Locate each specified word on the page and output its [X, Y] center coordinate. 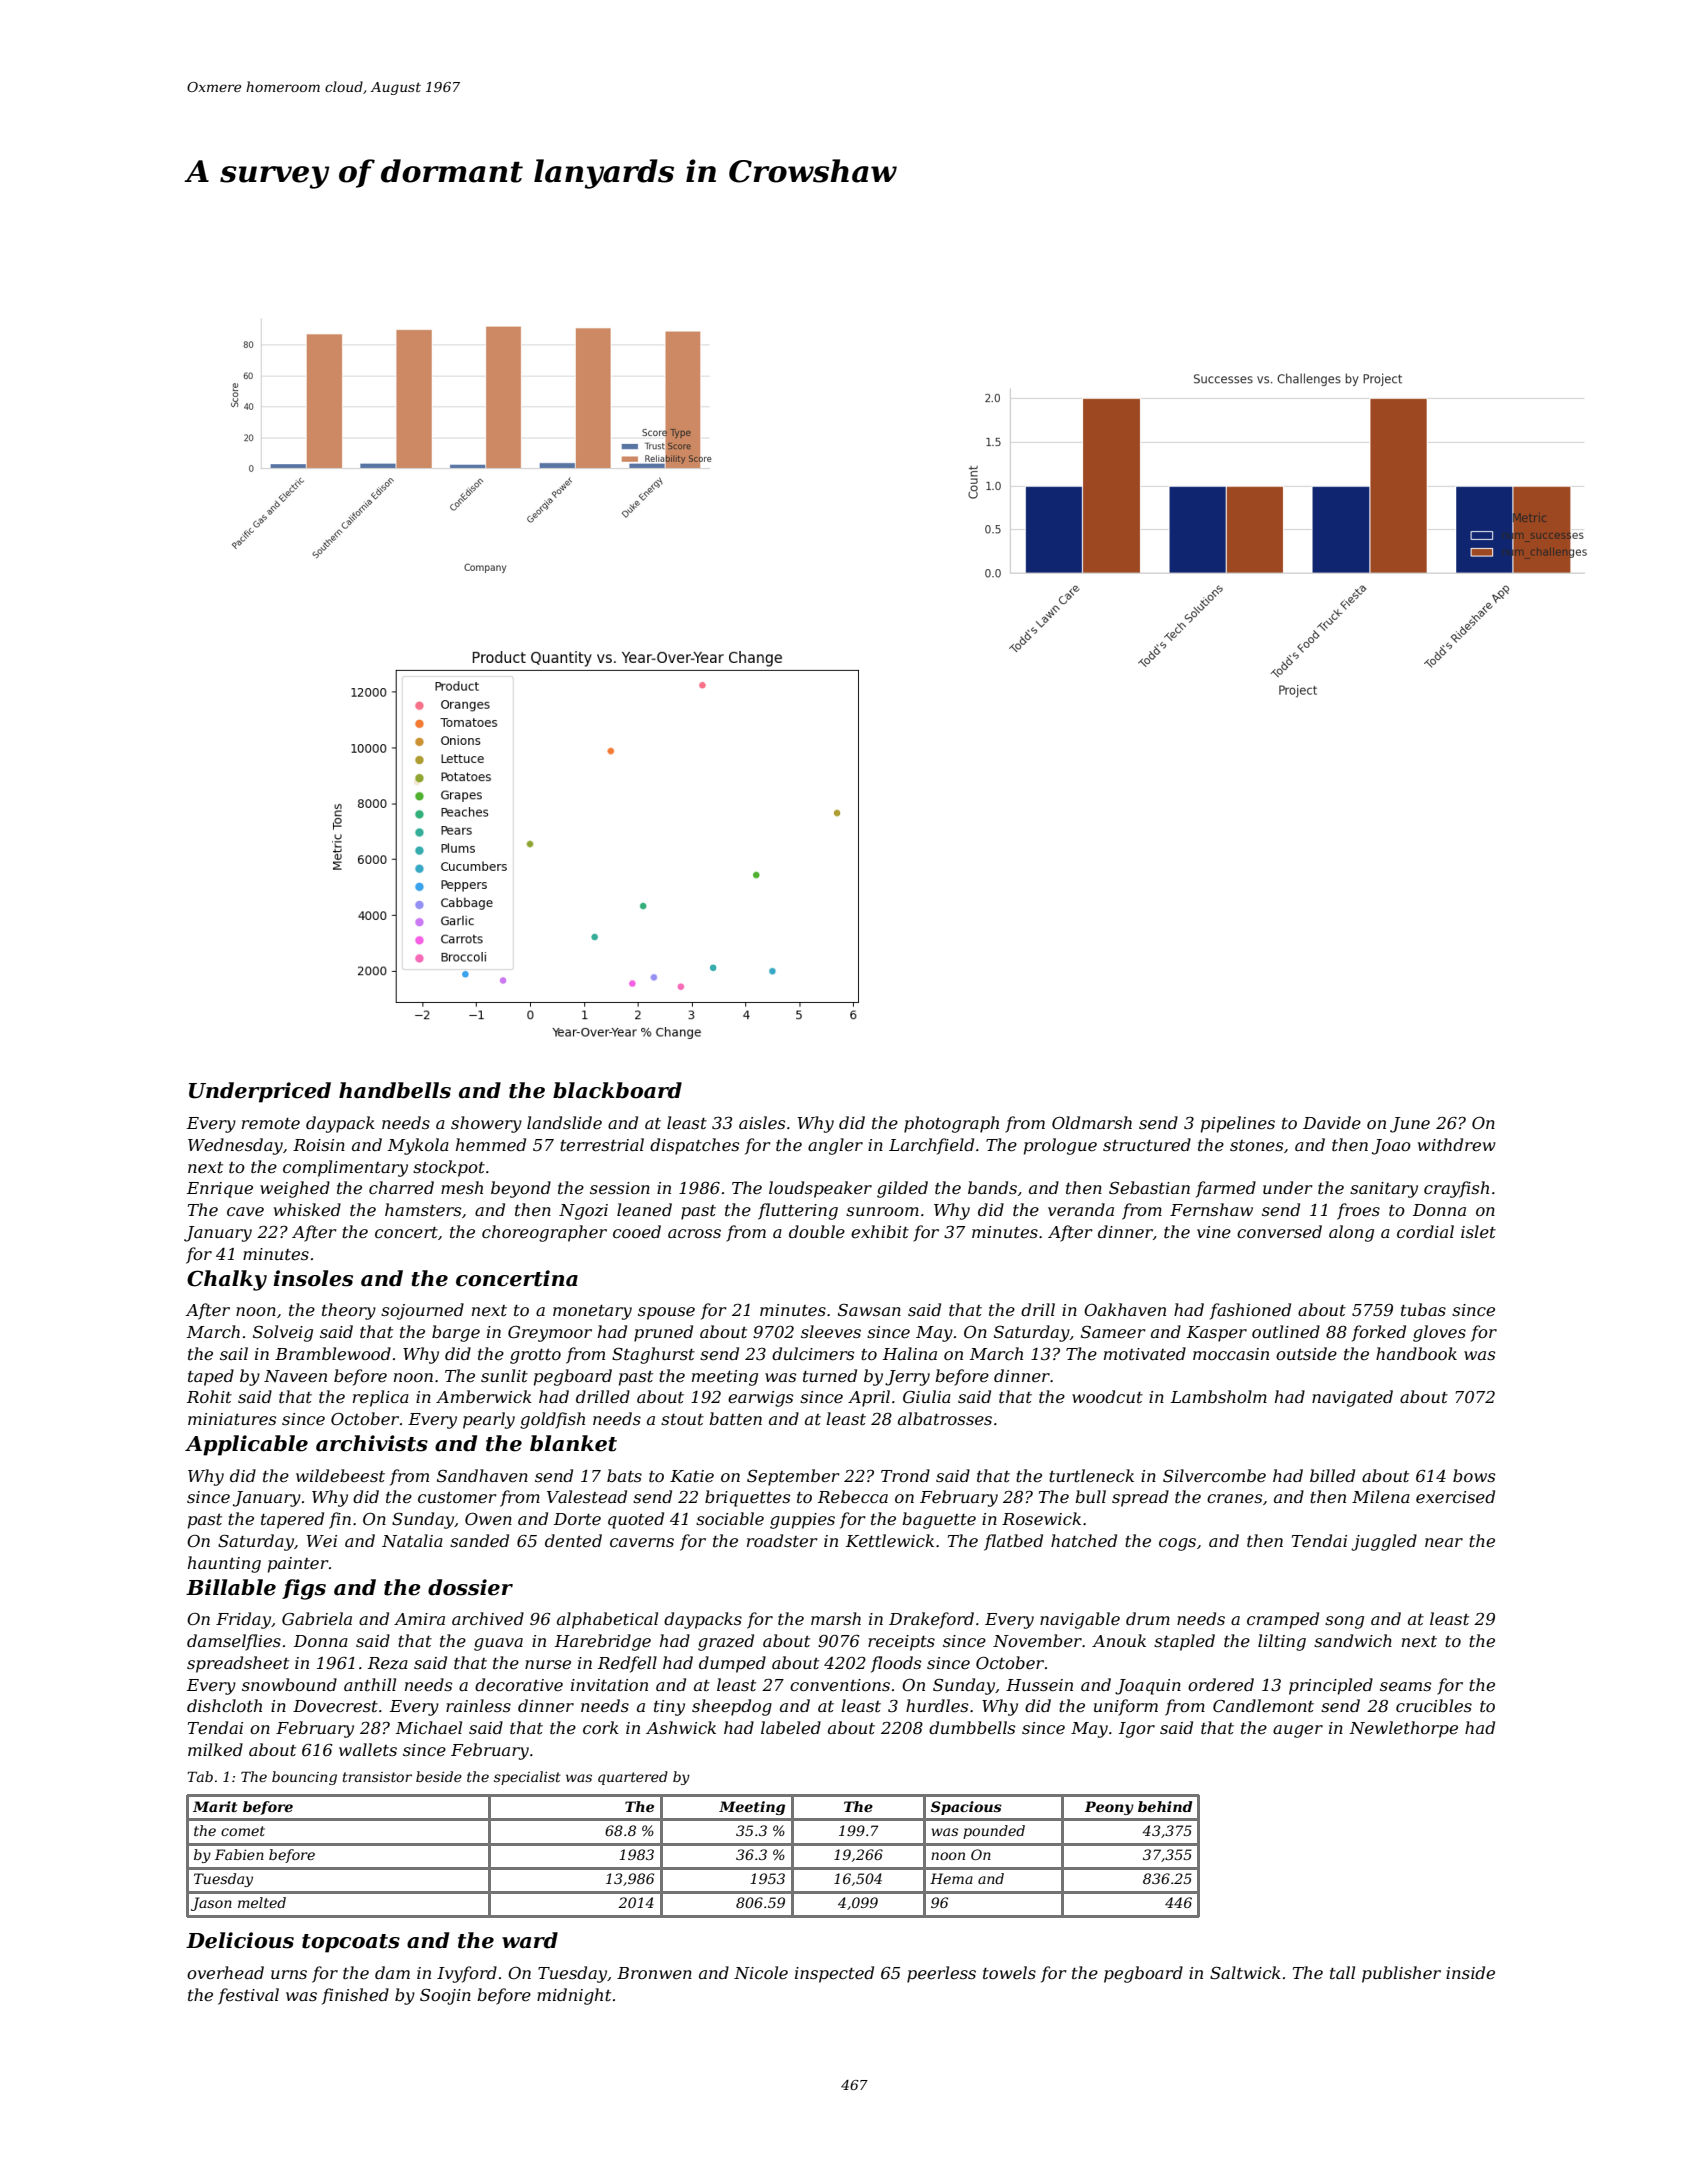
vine [1214, 1232]
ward [530, 1940]
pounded [994, 1832]
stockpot [449, 1168]
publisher [1401, 1974]
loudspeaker [820, 1189]
